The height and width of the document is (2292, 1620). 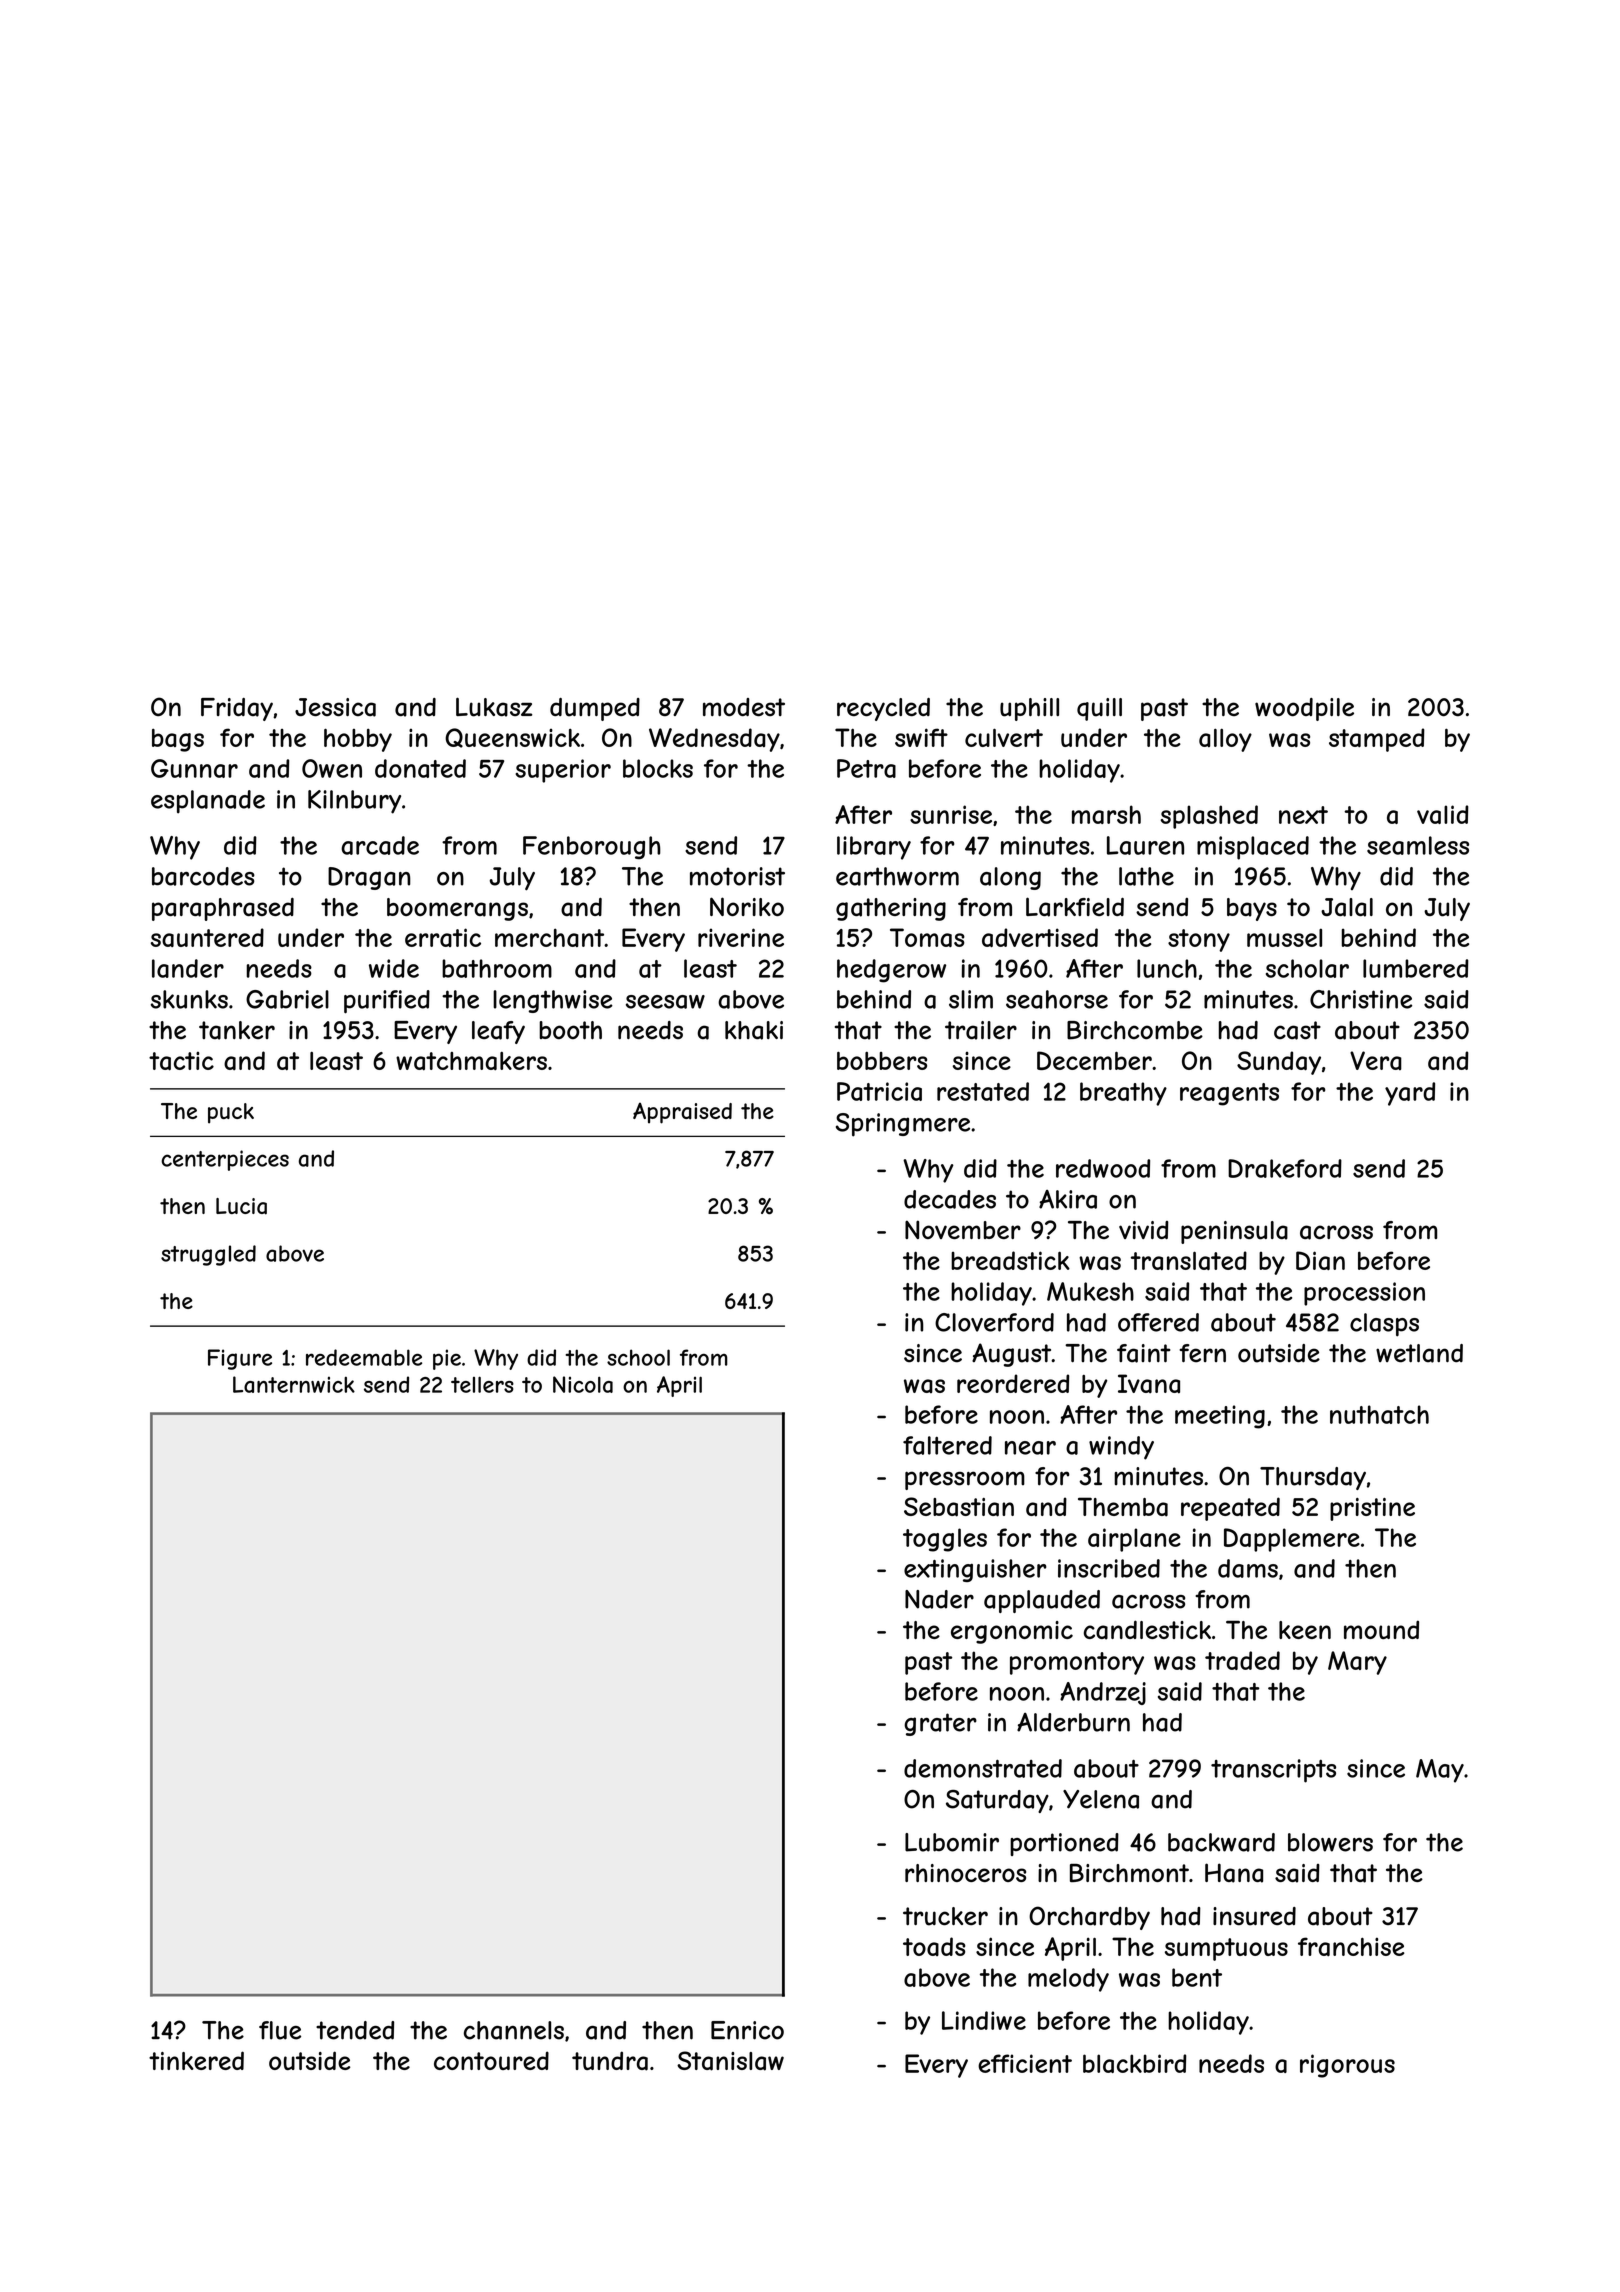 What do you see at coordinates (1129, 1873) in the document?
I see `Birchmont` at bounding box center [1129, 1873].
